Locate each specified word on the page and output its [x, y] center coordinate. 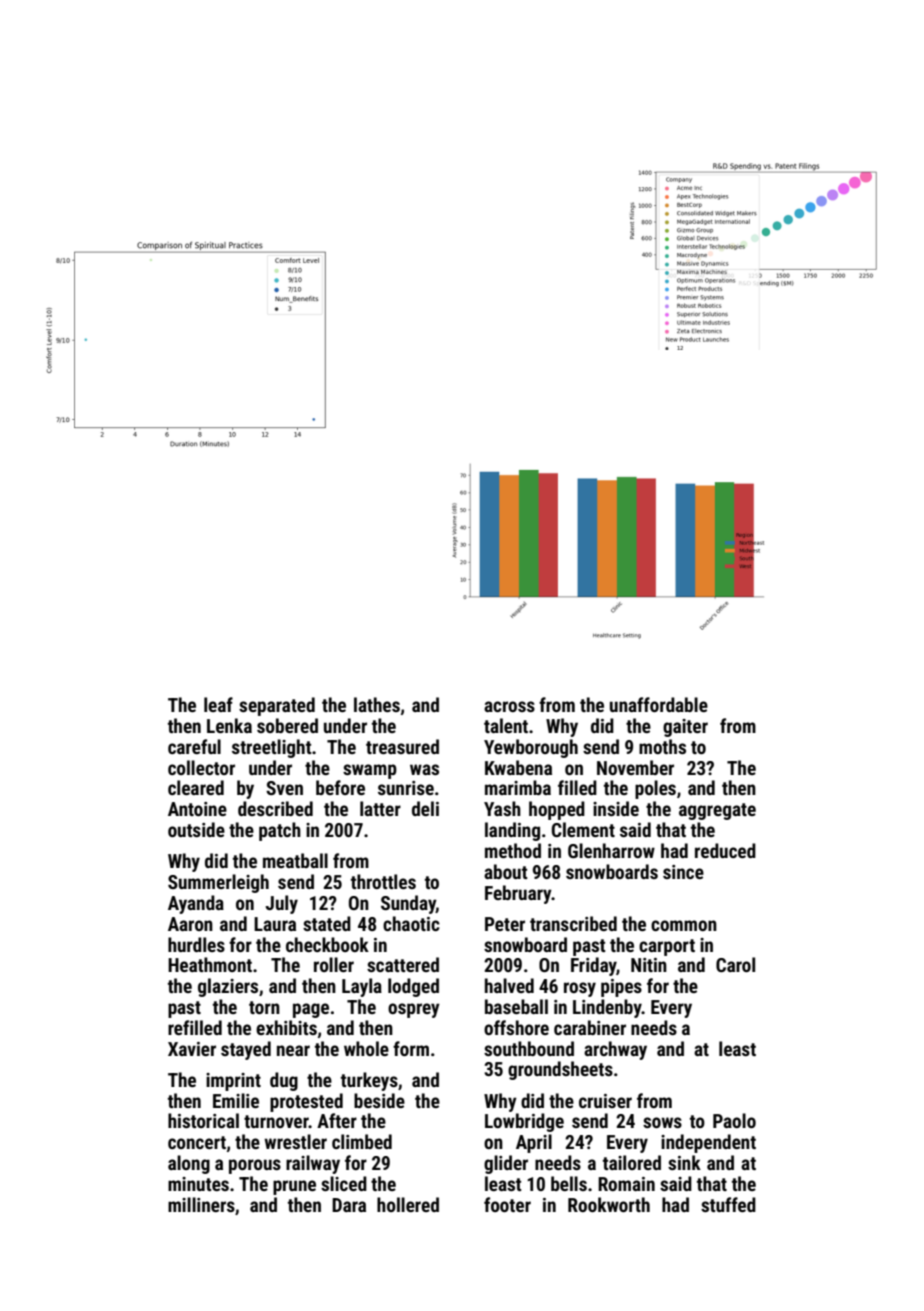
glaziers [228, 987]
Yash [502, 808]
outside [196, 829]
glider [506, 1164]
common [684, 925]
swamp [370, 771]
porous [255, 1166]
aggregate [717, 811]
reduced [725, 850]
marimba [518, 787]
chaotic [411, 923]
